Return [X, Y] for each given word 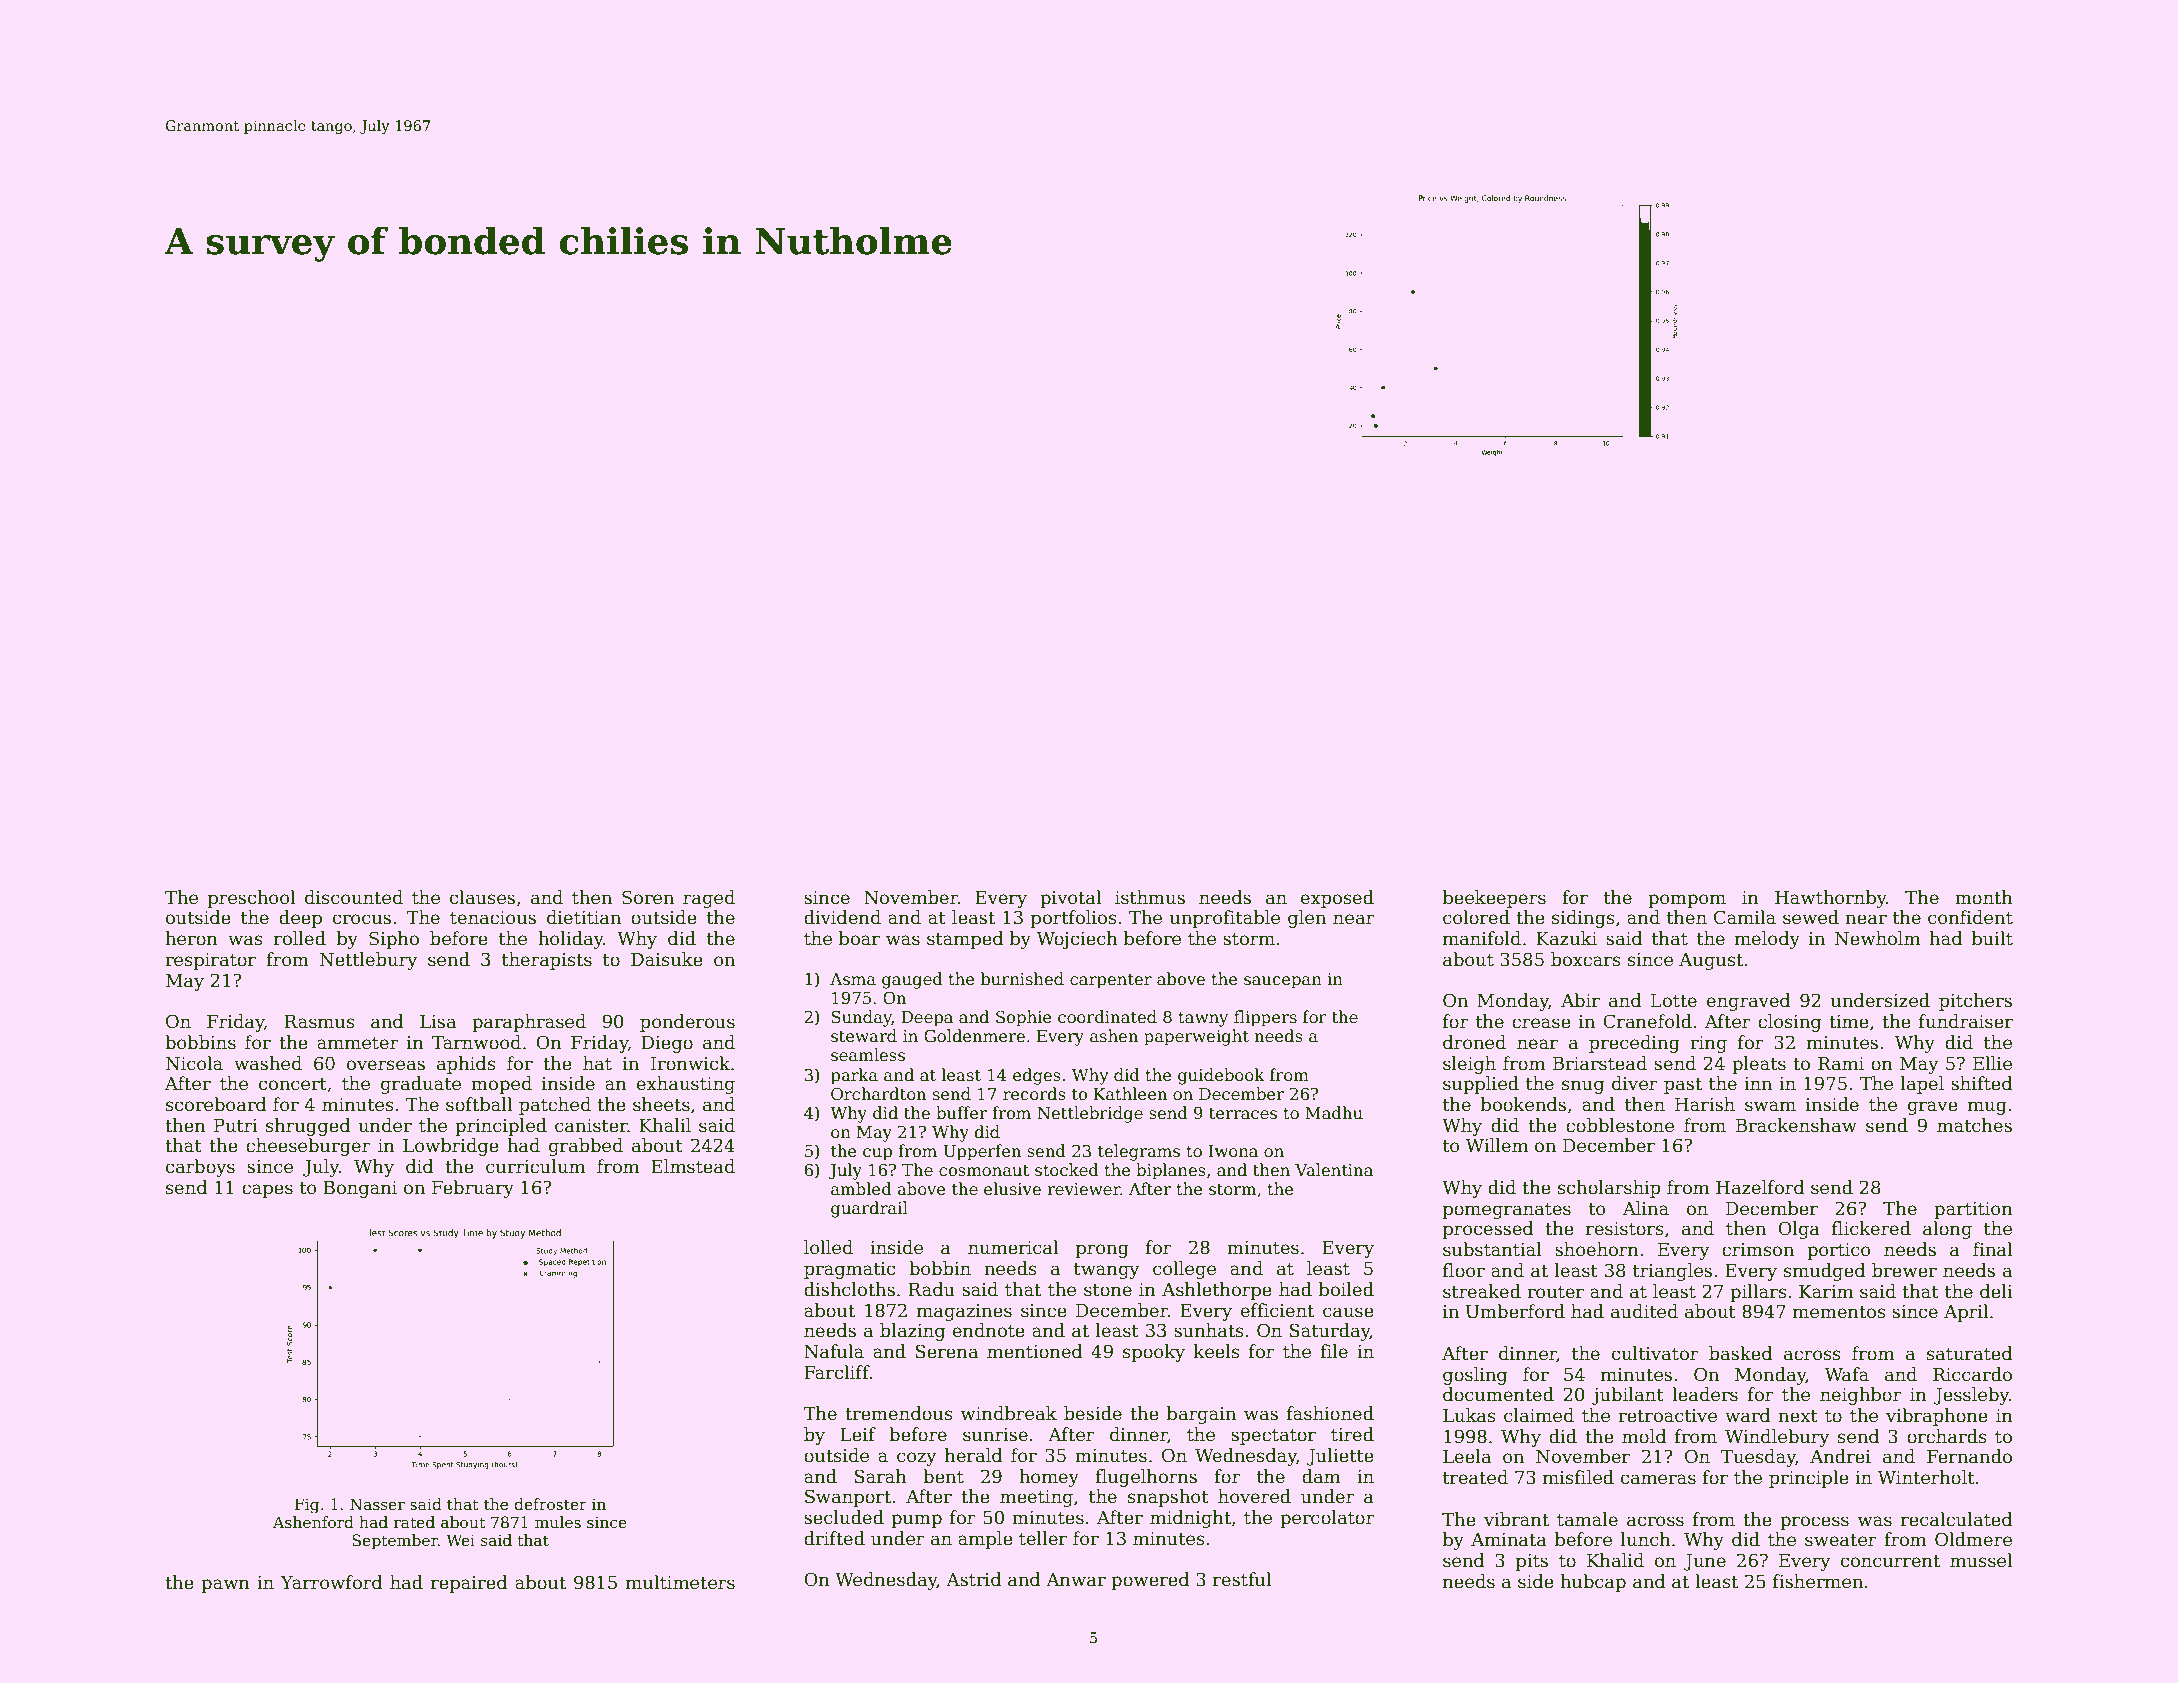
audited [1644, 1311]
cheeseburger [308, 1147]
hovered [1254, 1496]
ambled [861, 1189]
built [1992, 938]
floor [1464, 1270]
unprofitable [1225, 919]
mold [1644, 1436]
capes [267, 1191]
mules [558, 1522]
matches [1974, 1125]
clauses [482, 897]
